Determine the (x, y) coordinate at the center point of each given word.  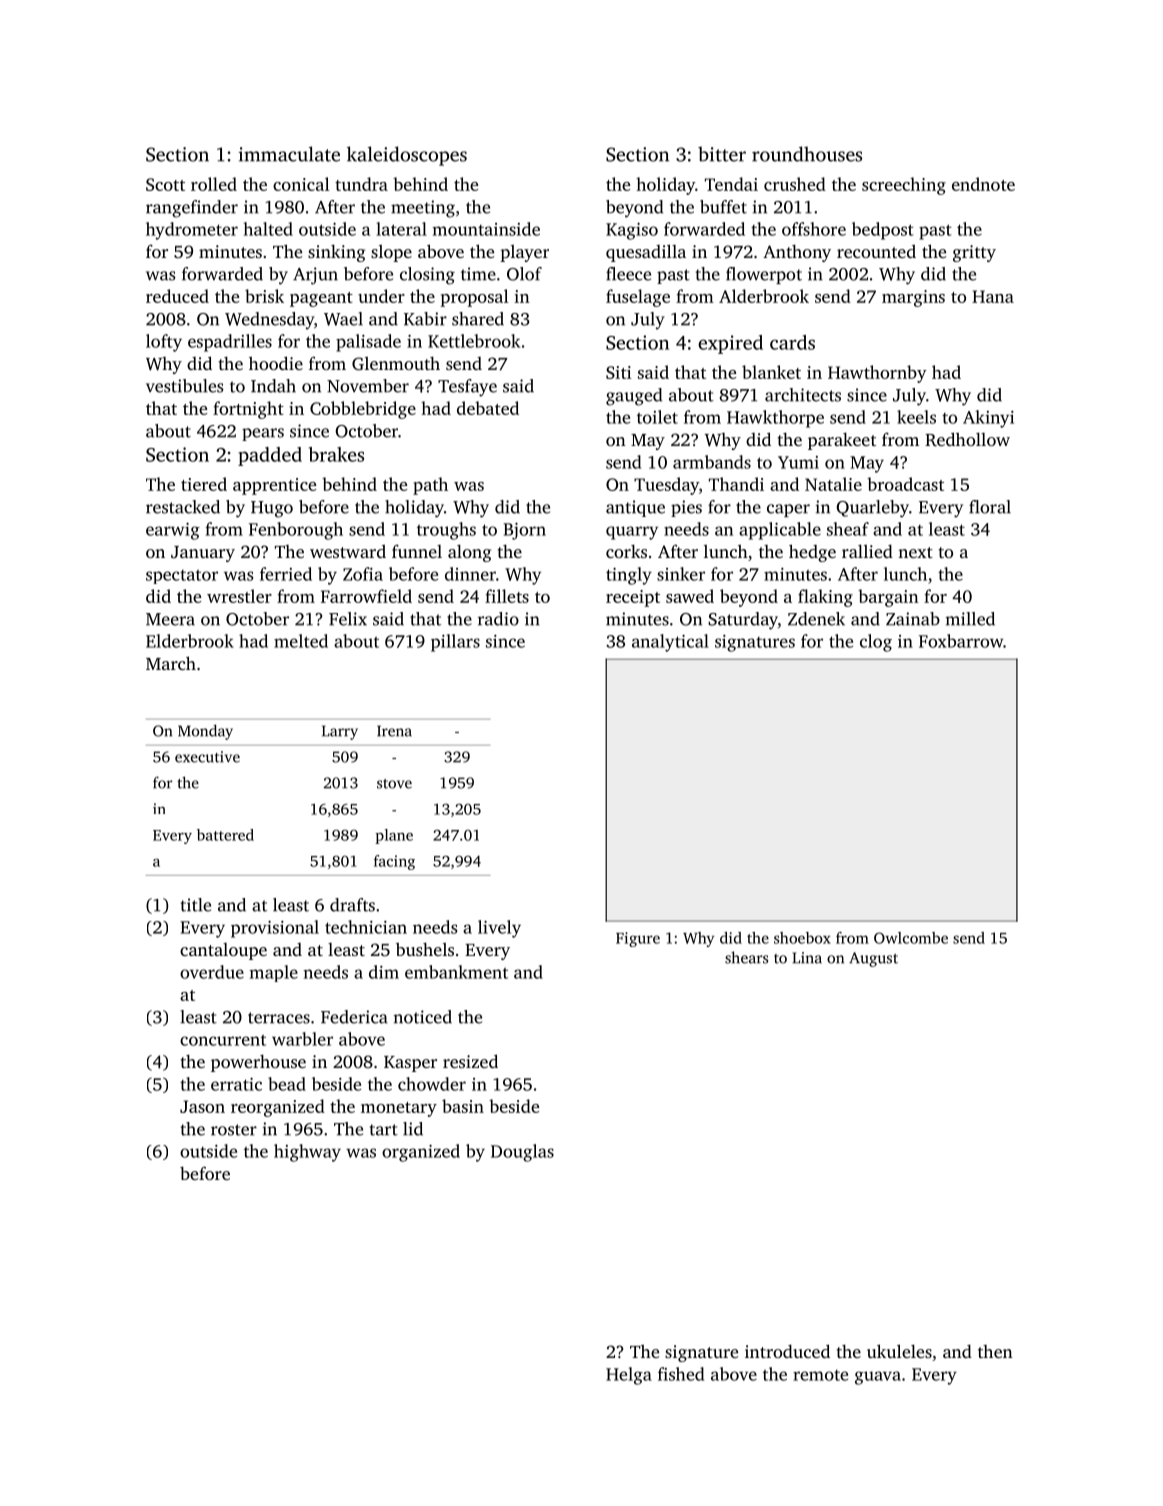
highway (307, 1153)
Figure (638, 939)
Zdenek (816, 619)
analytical (670, 643)
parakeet (842, 441)
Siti (619, 372)
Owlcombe (911, 938)
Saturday (743, 621)
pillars (455, 643)
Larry (340, 732)
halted (268, 229)
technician (366, 927)
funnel (417, 551)
